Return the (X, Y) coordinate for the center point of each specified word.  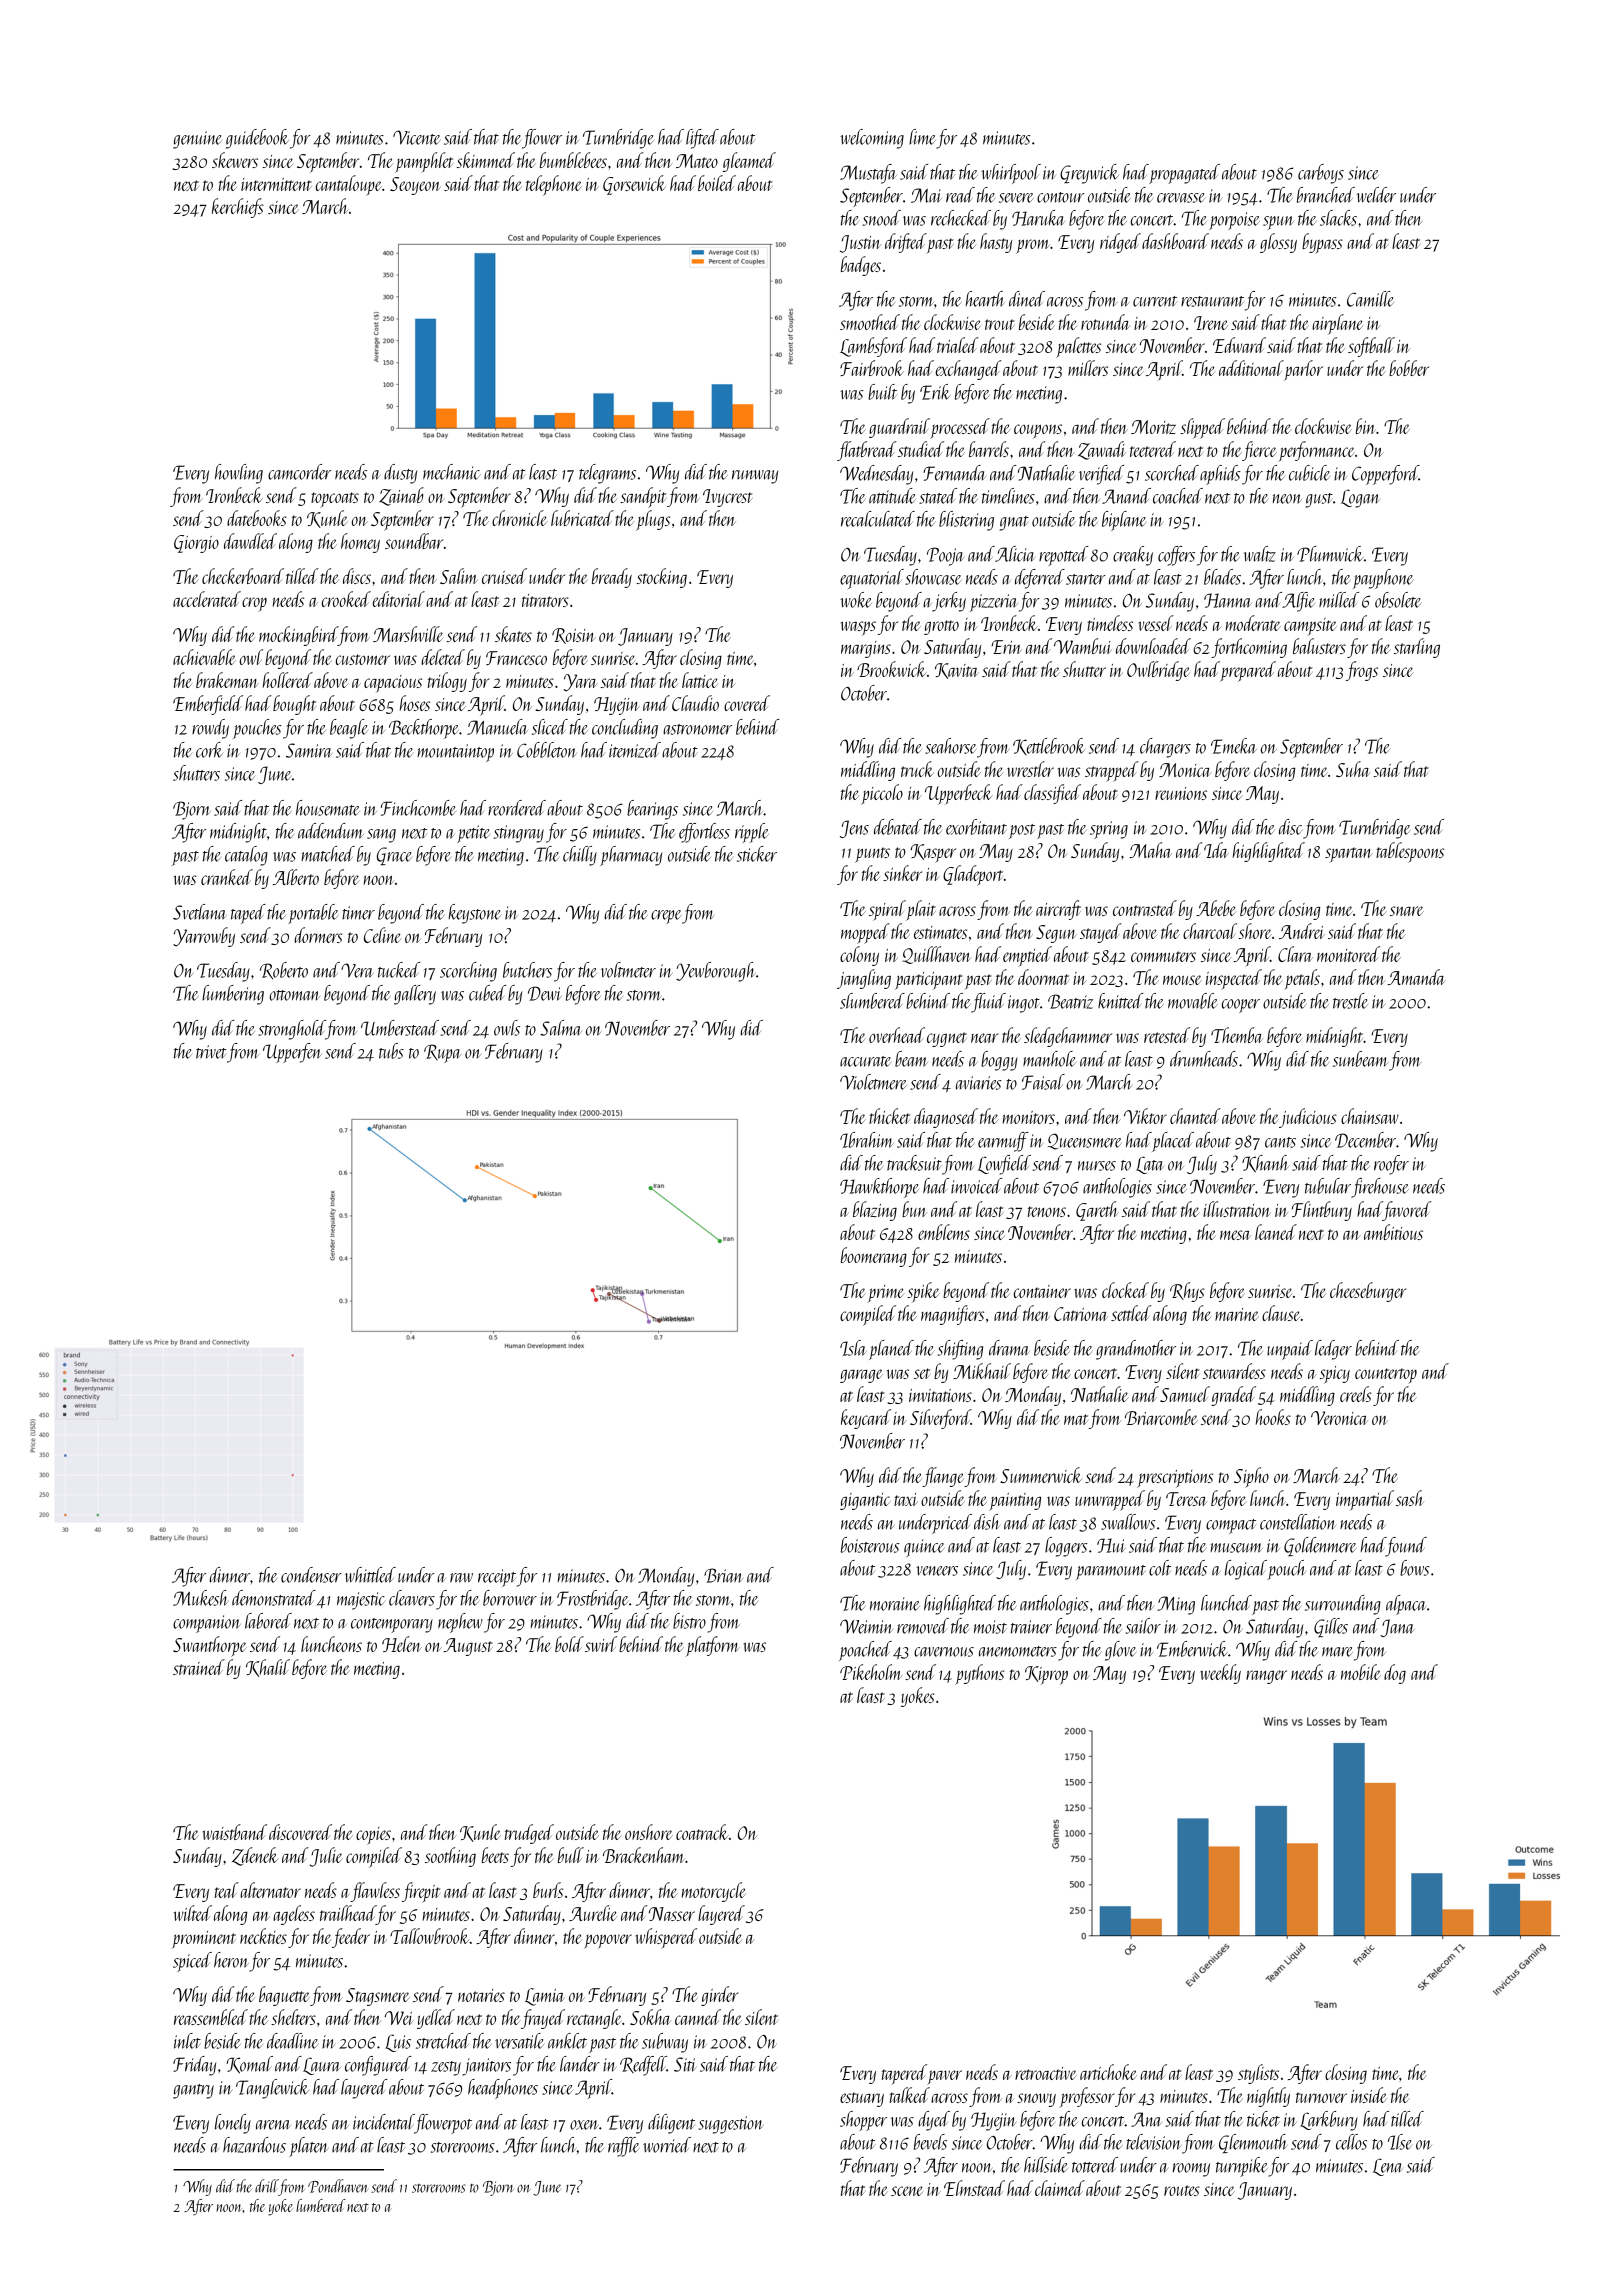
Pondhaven (337, 2186)
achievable (204, 657)
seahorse (950, 746)
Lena (1388, 2167)
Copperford (1385, 475)
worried (667, 2145)
